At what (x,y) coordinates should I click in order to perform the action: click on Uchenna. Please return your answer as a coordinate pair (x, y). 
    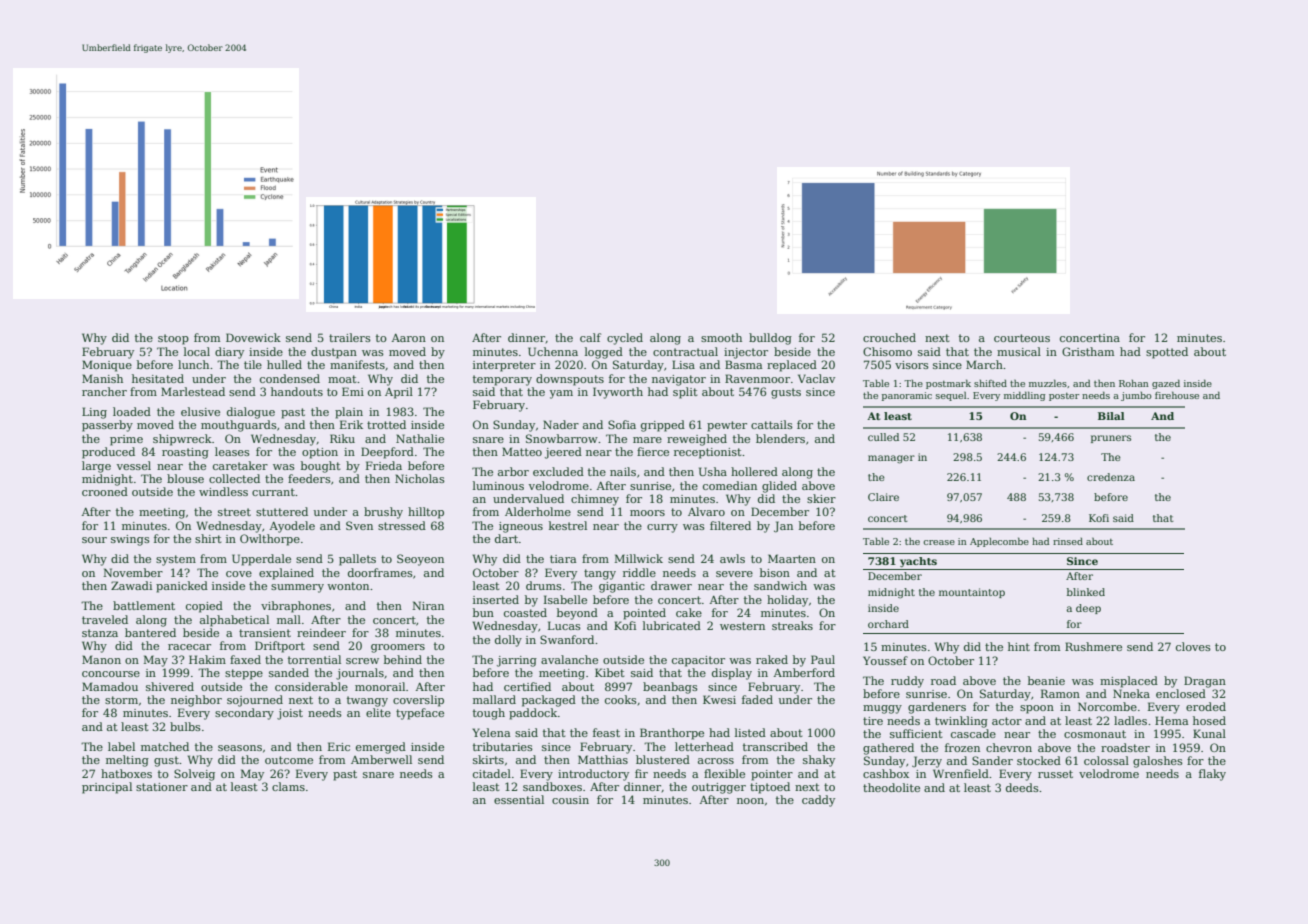
    Looking at the image, I should click on (553, 351).
